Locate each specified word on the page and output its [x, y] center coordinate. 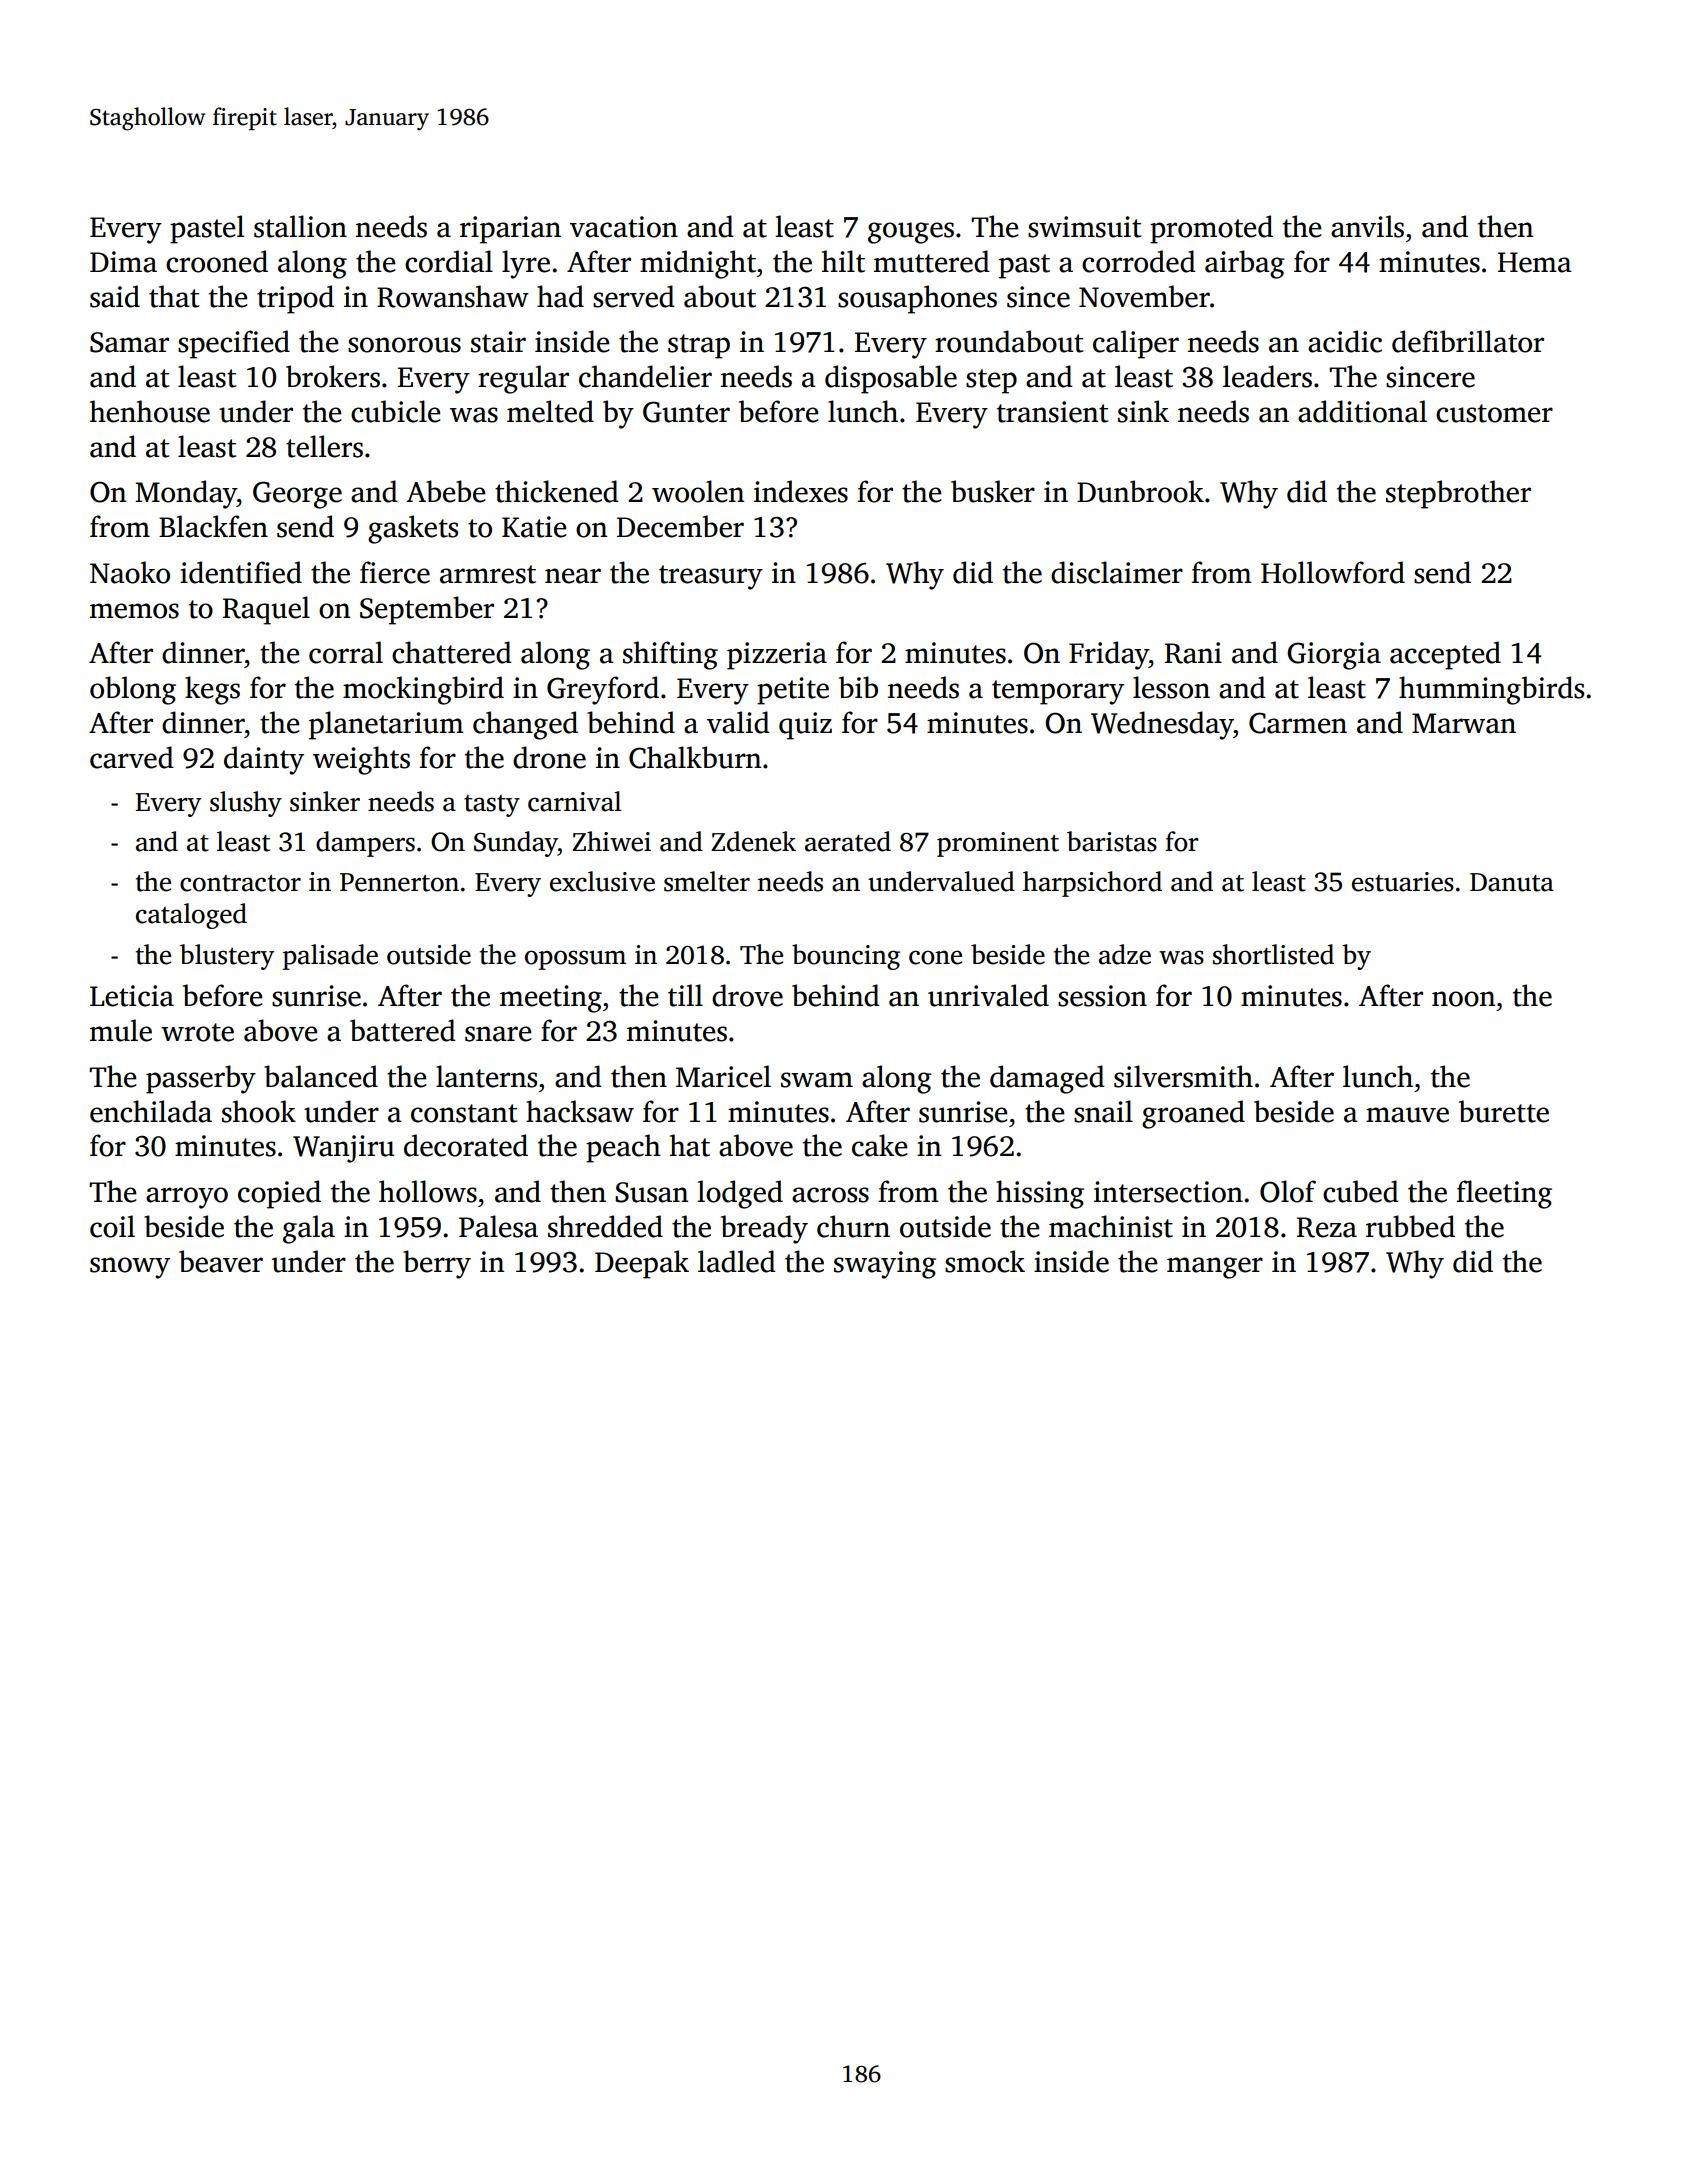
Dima [123, 262]
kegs [212, 690]
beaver [221, 1261]
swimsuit [1084, 227]
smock [985, 1261]
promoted [1211, 229]
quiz [805, 726]
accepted [1445, 655]
